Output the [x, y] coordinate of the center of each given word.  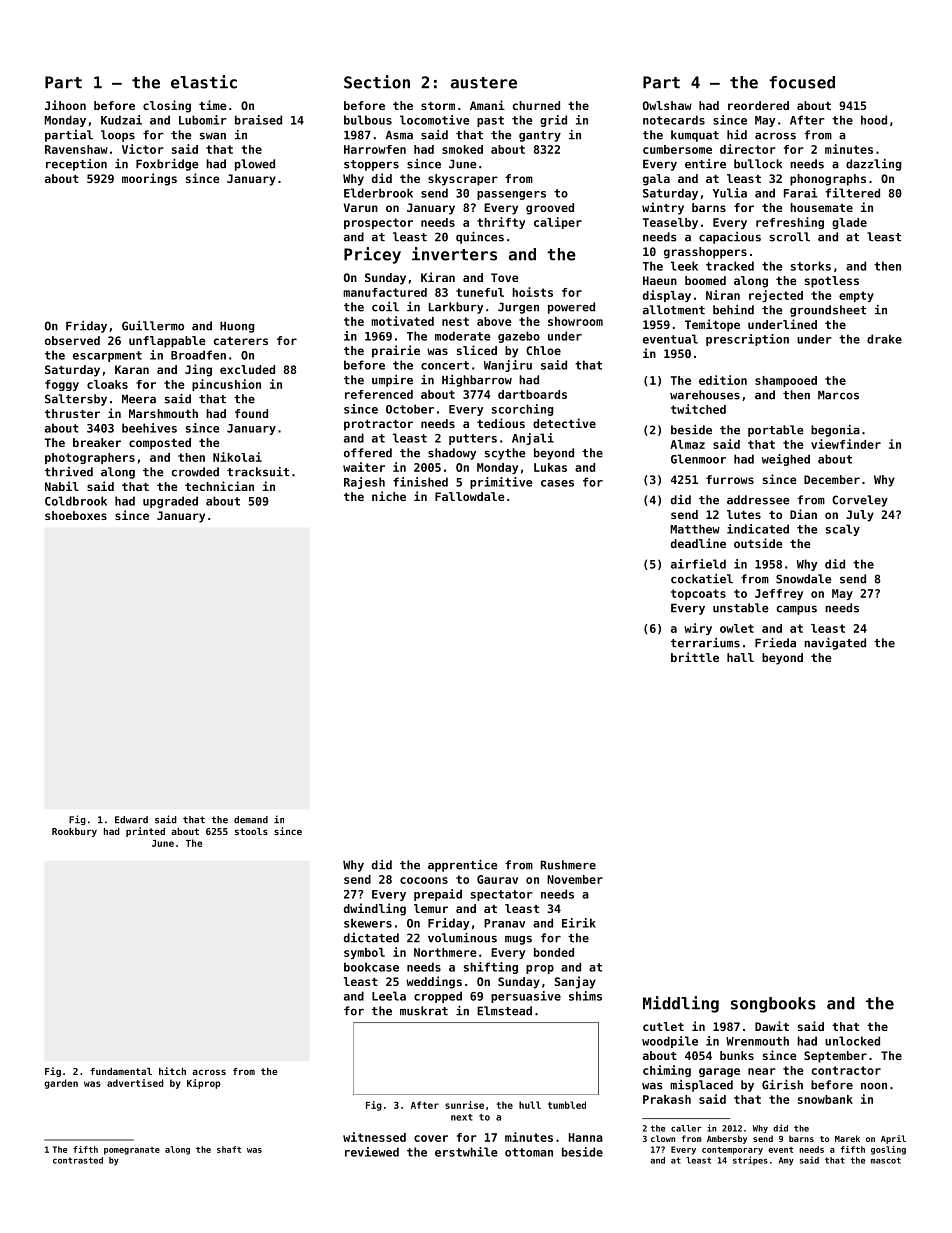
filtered [853, 193]
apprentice [462, 866]
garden [61, 1084]
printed [145, 832]
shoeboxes [76, 515]
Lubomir [202, 120]
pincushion [226, 385]
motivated [402, 321]
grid [553, 121]
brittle [695, 657]
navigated [835, 644]
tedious [501, 423]
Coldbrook [76, 501]
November [575, 879]
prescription [747, 340]
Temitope [712, 325]
